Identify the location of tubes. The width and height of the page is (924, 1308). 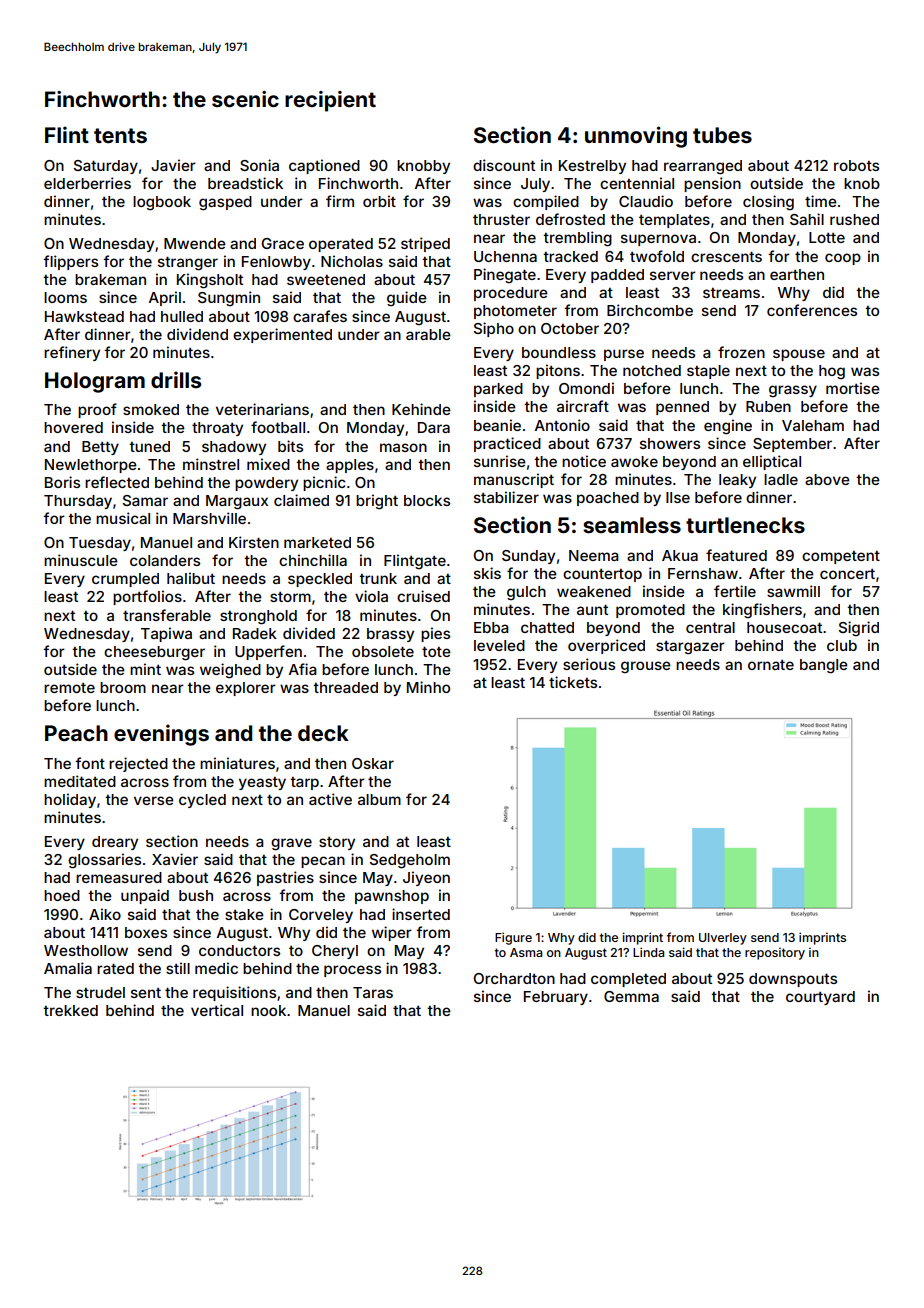
(722, 135).
